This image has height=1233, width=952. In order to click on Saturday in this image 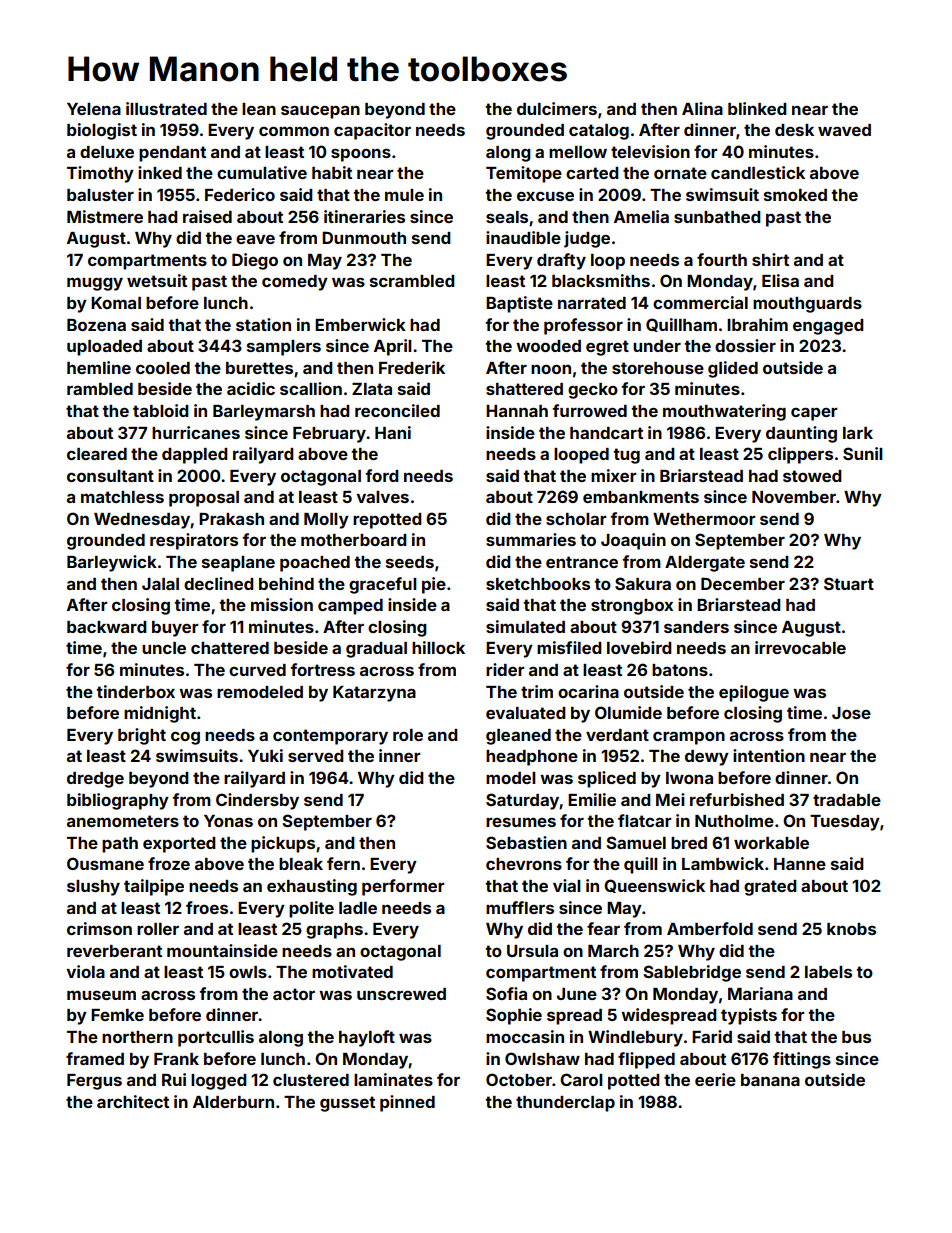, I will do `click(523, 801)`.
